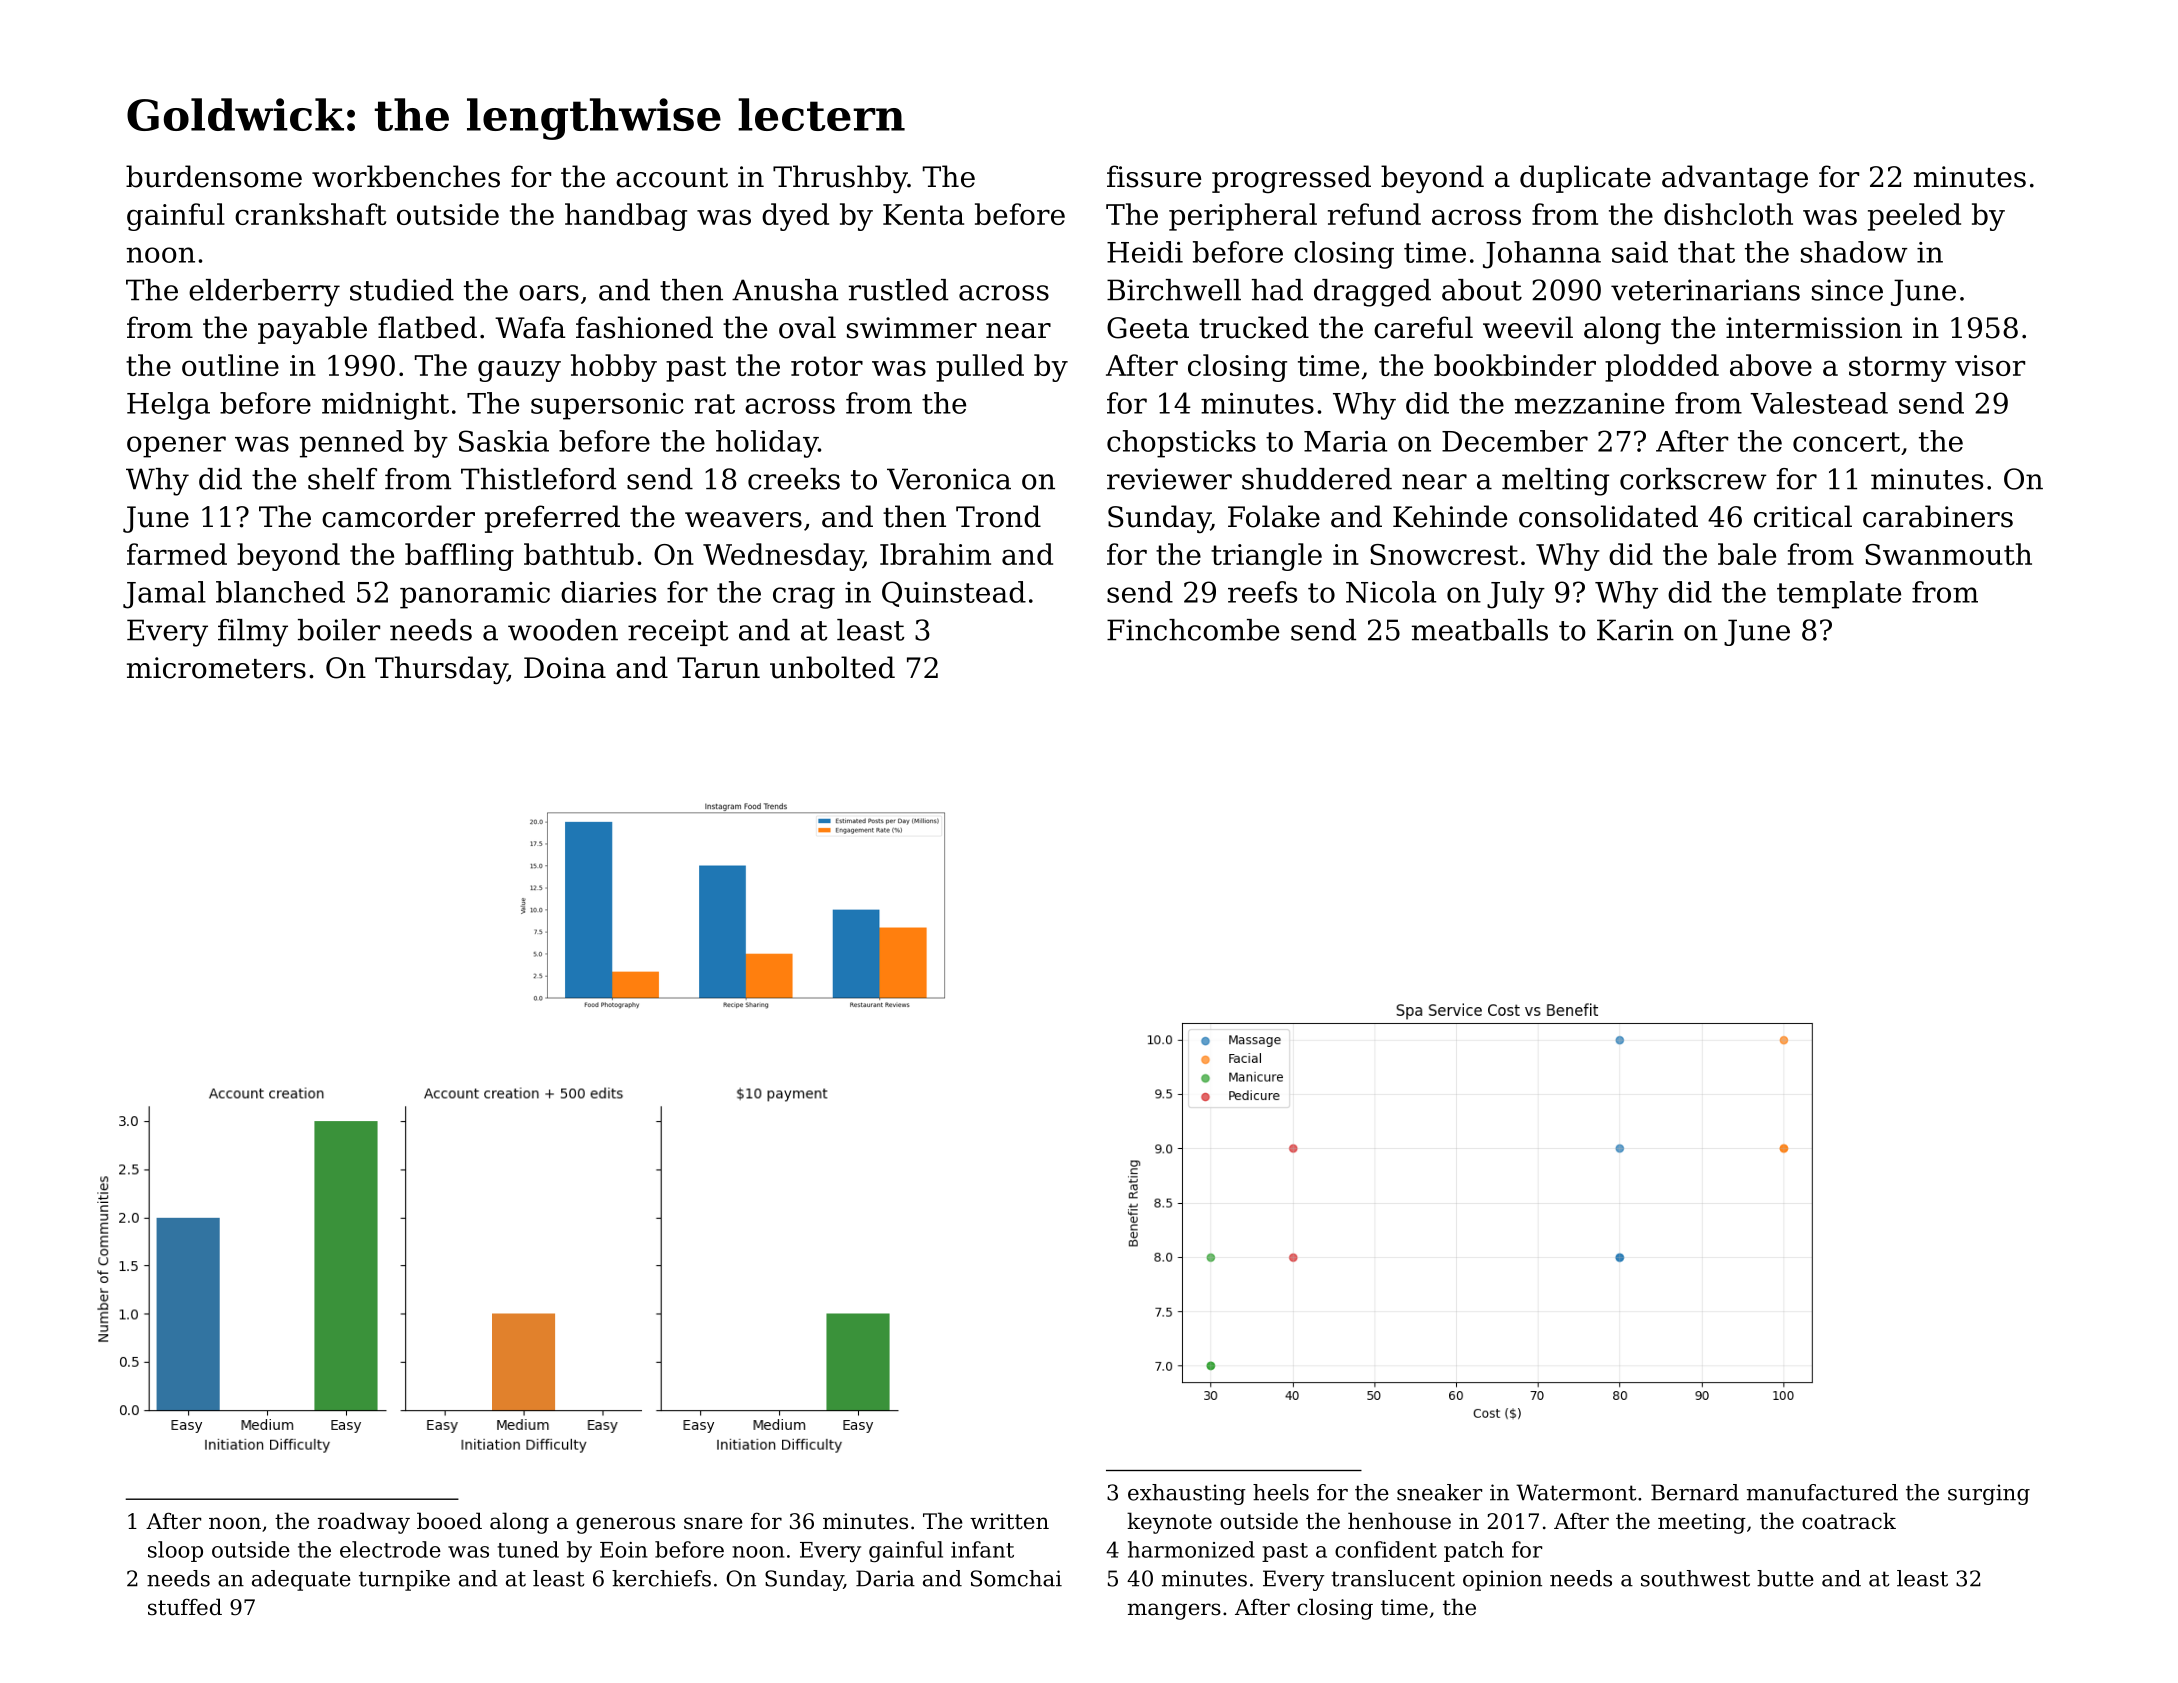 The width and height of the screenshot is (2178, 1683). What do you see at coordinates (1839, 595) in the screenshot?
I see `template` at bounding box center [1839, 595].
